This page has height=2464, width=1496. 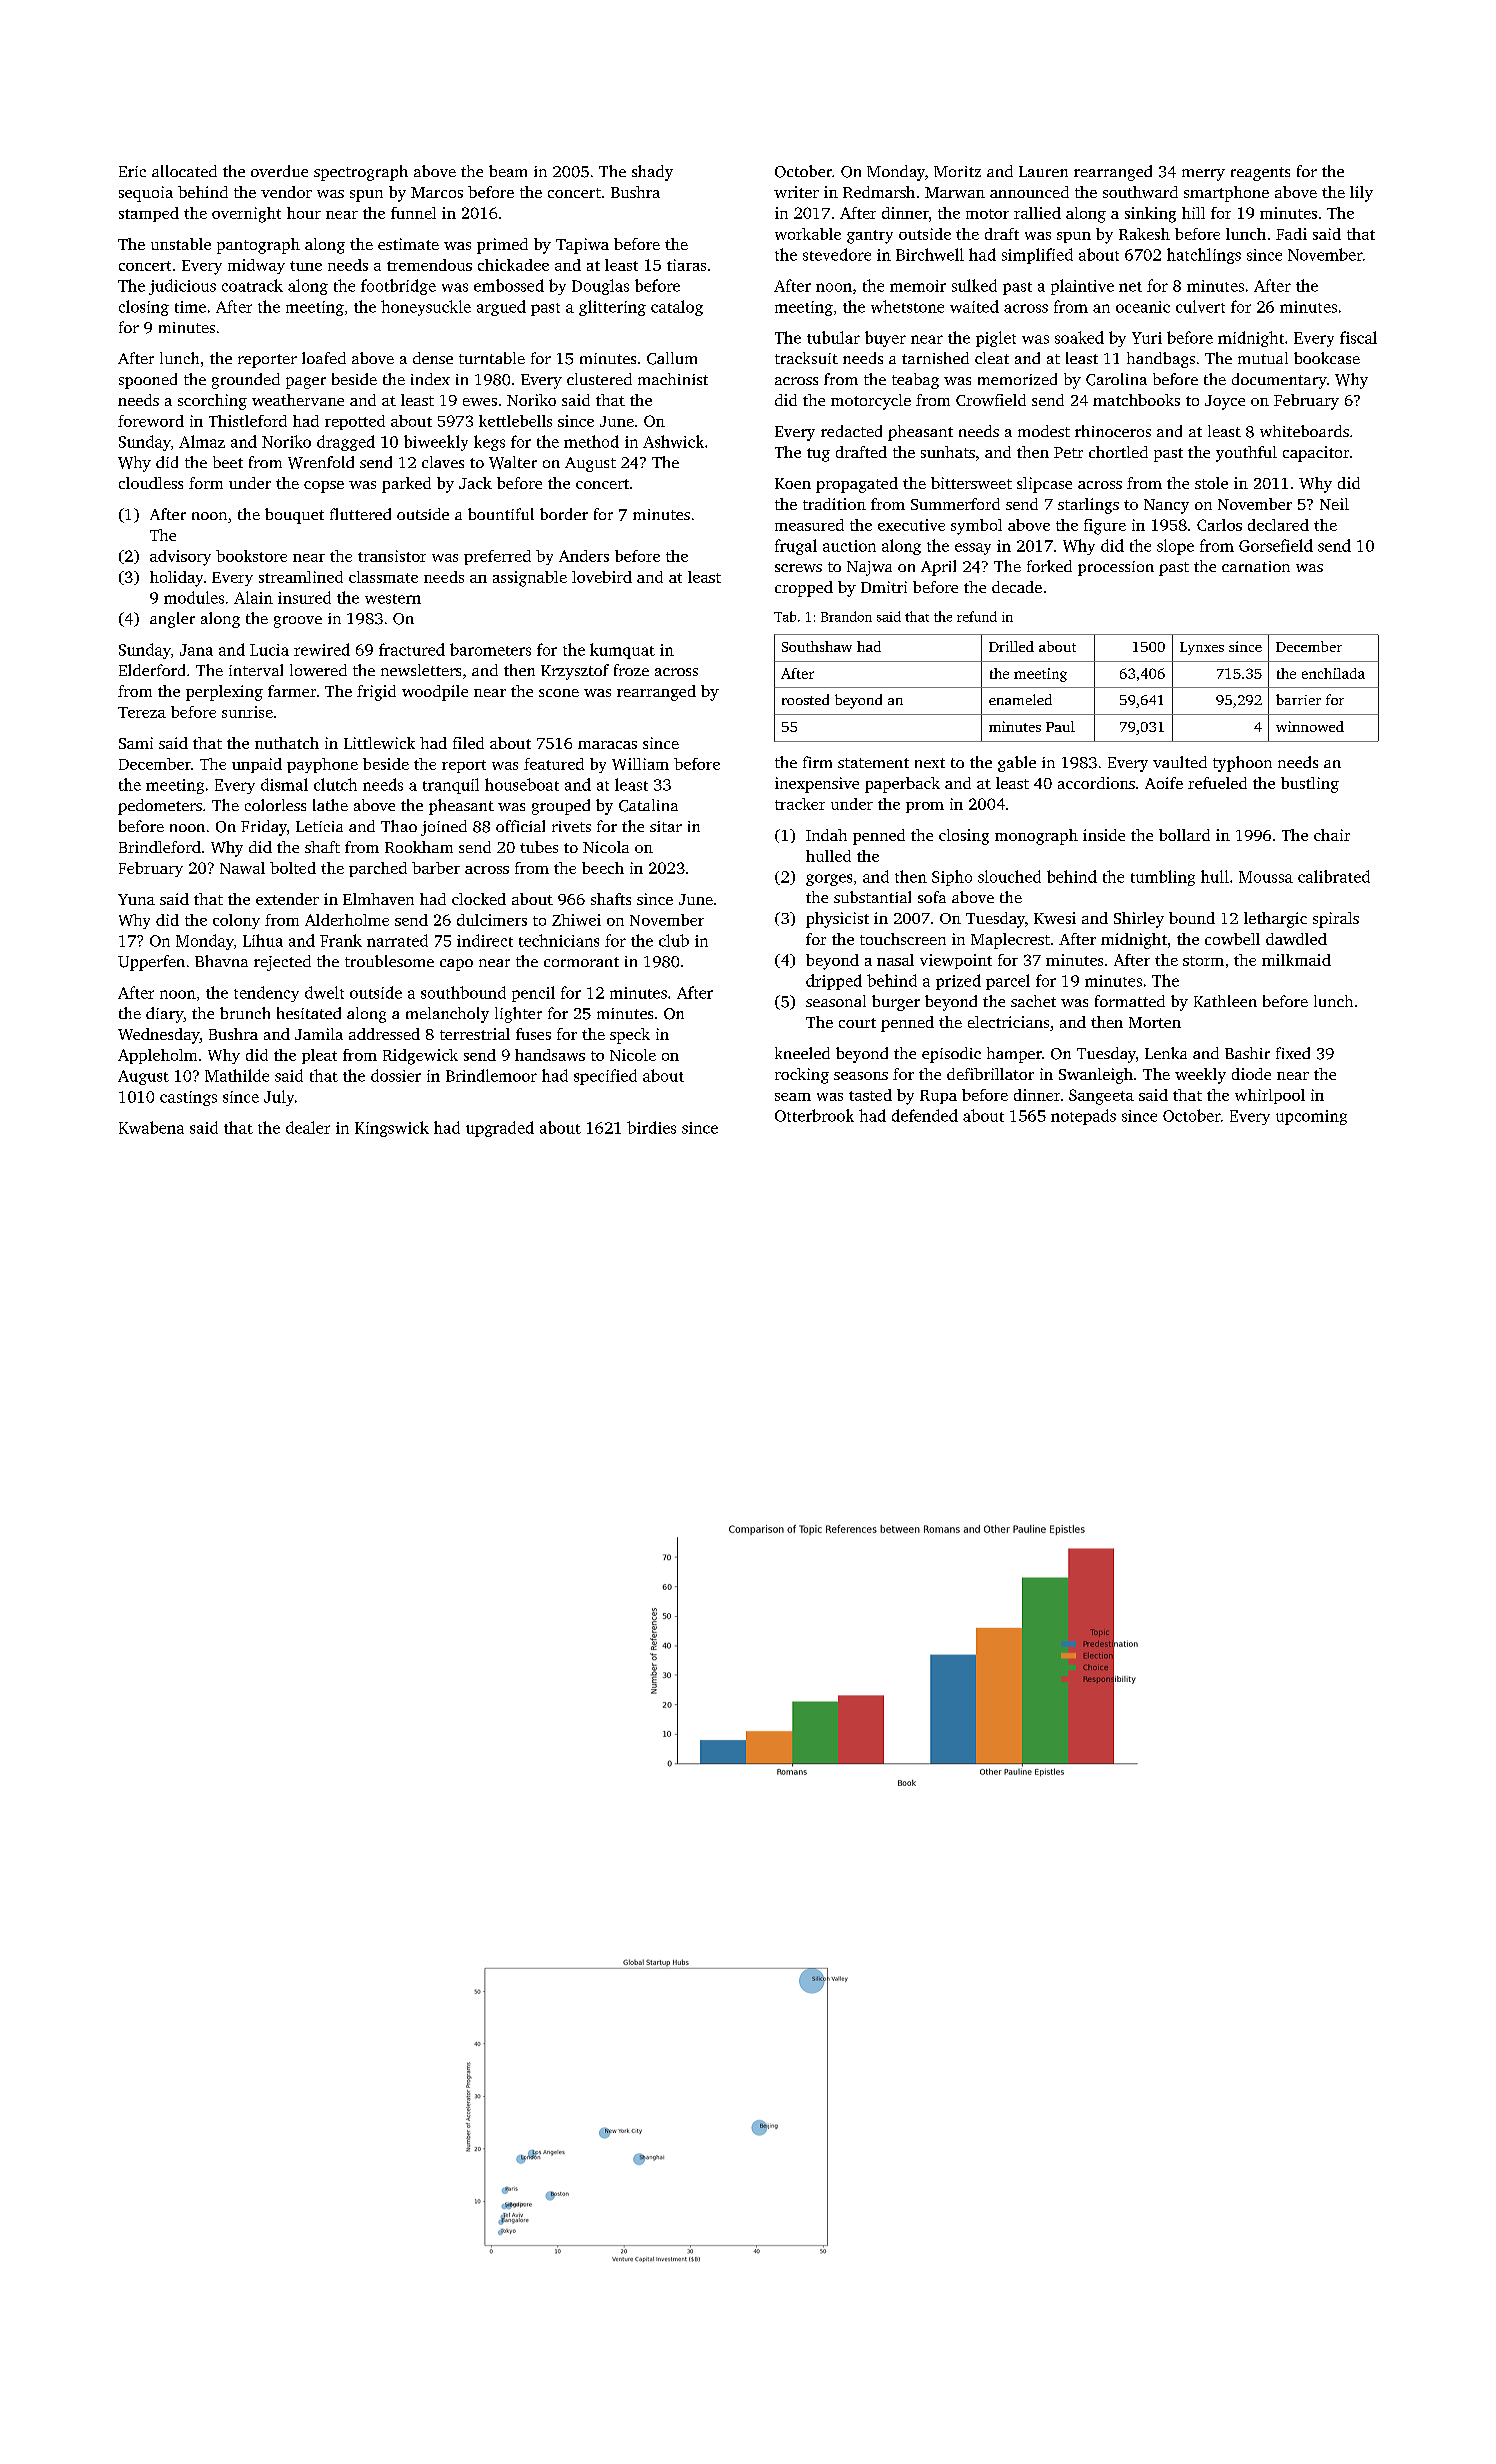 What do you see at coordinates (911, 525) in the page?
I see `executive` at bounding box center [911, 525].
